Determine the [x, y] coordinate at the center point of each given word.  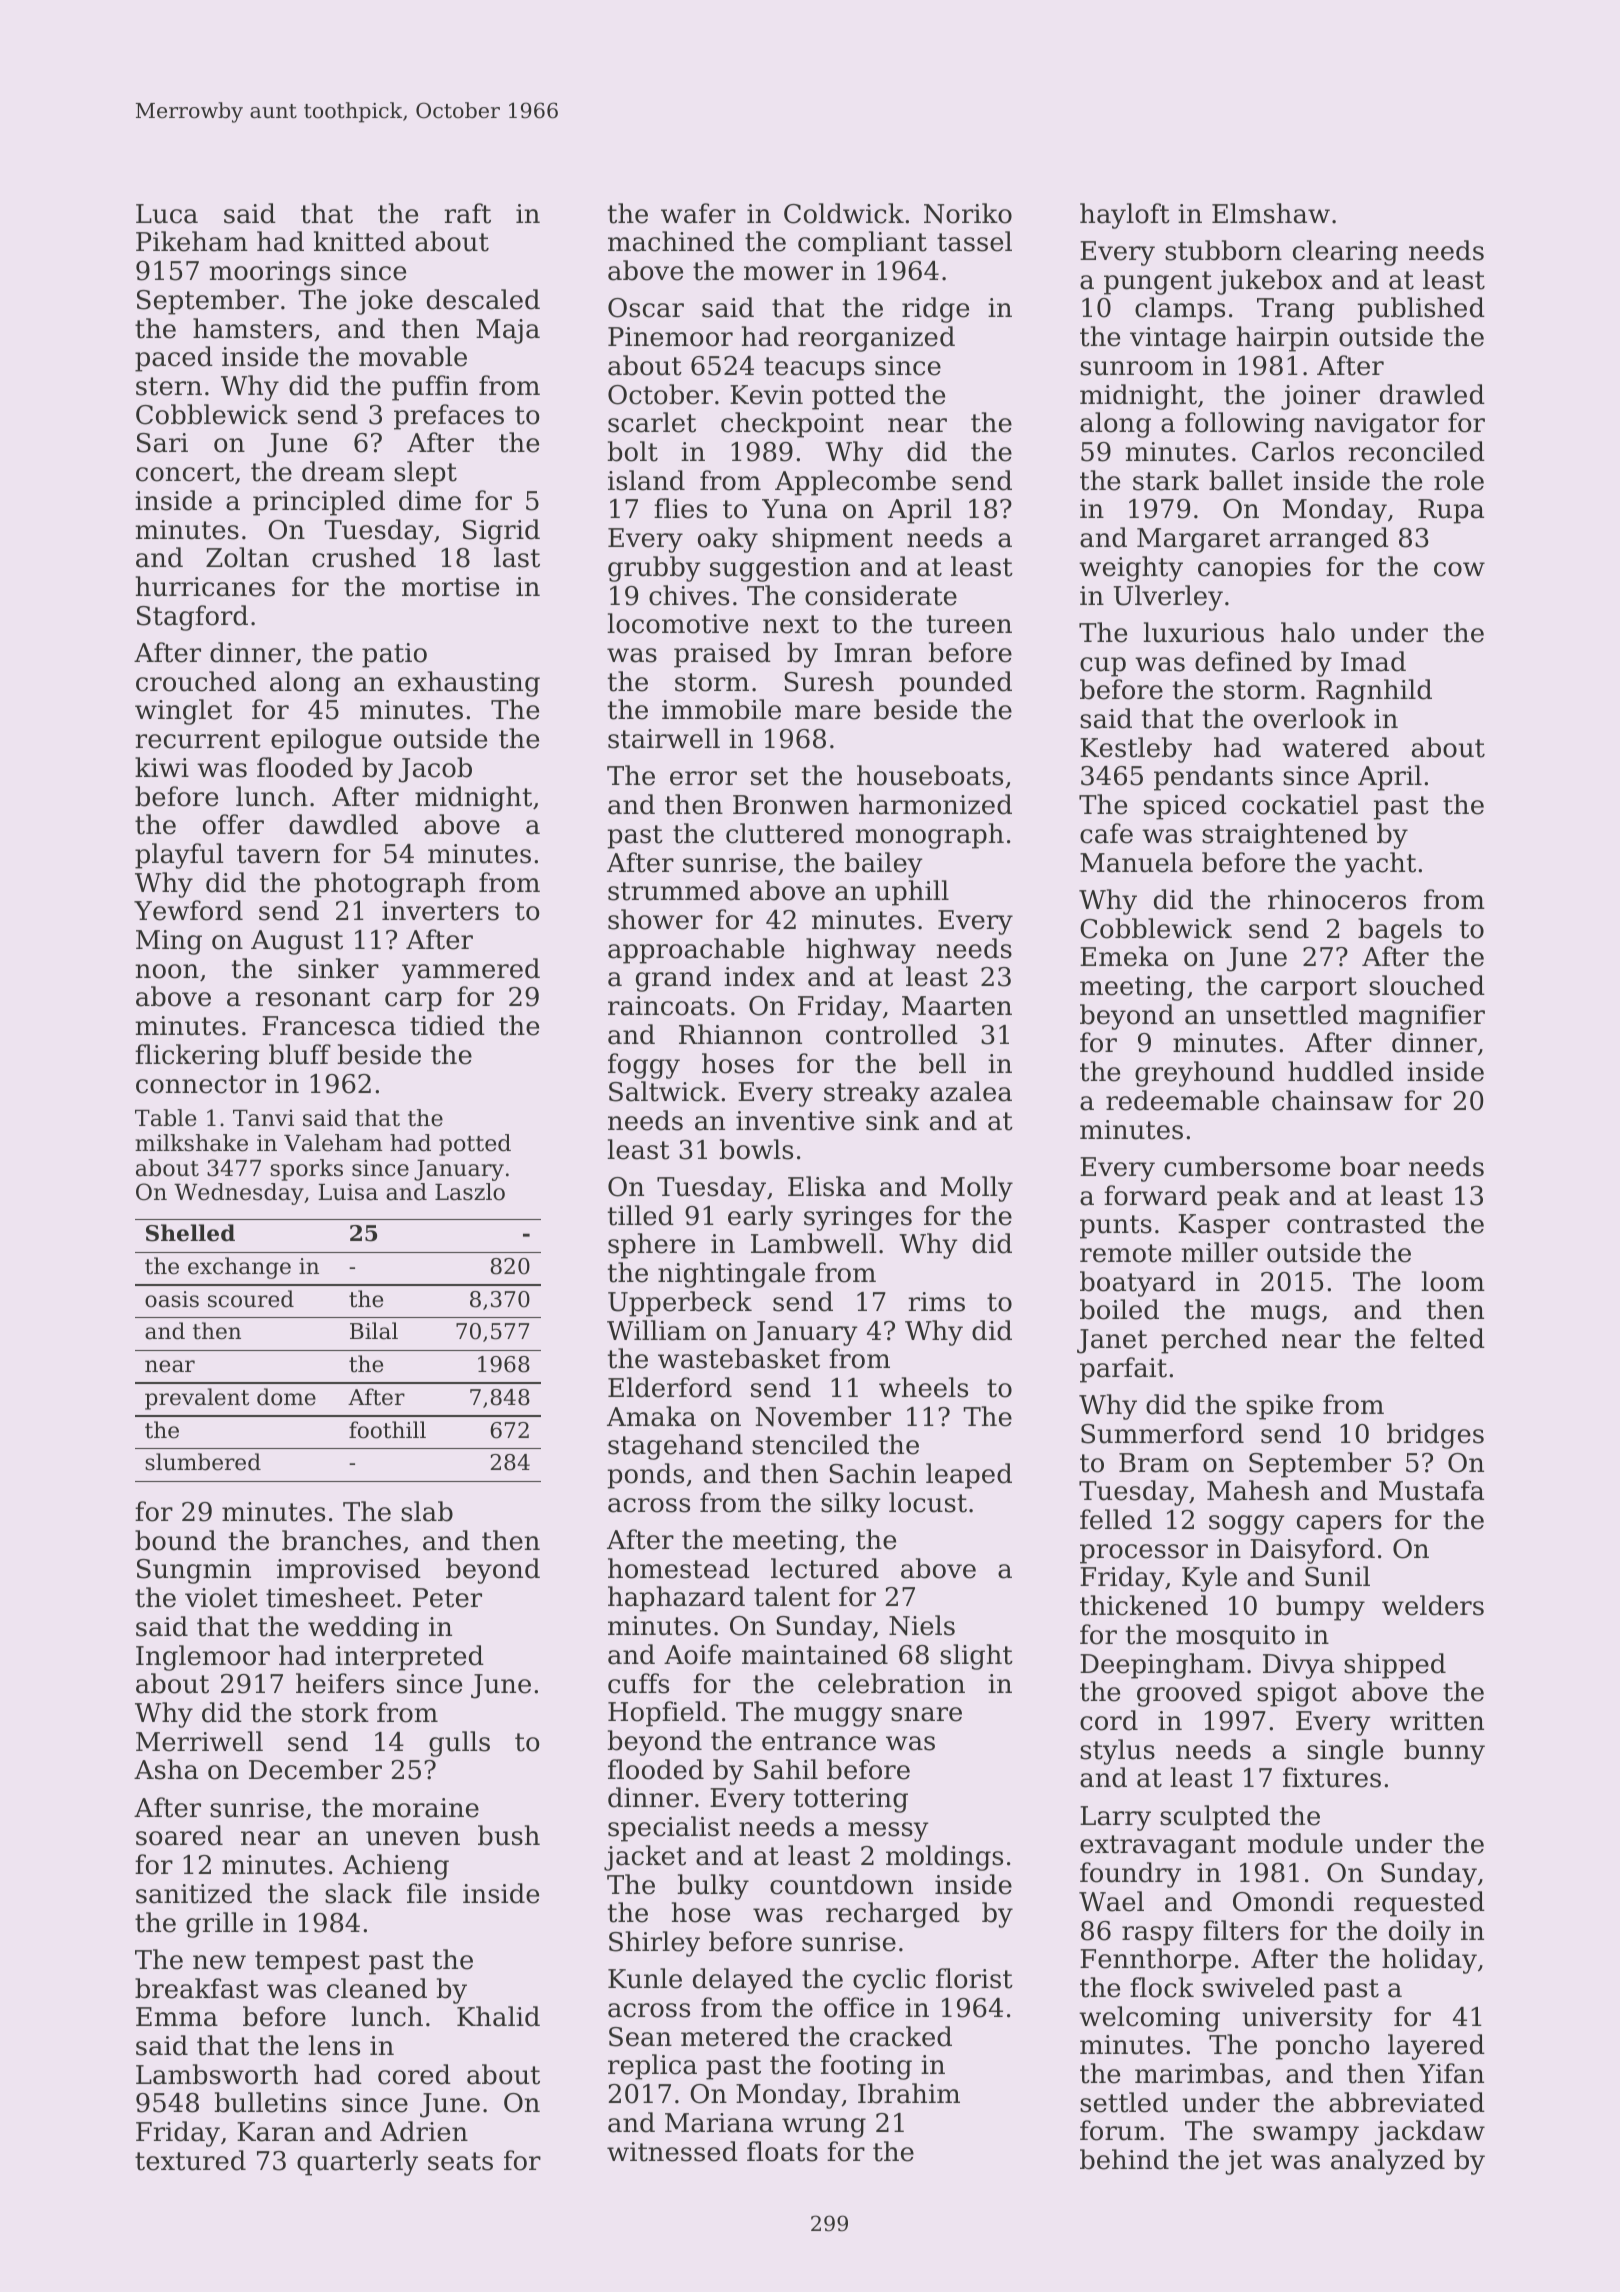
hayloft [1125, 216]
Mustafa [1431, 1490]
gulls [459, 1744]
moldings [944, 1858]
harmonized [935, 804]
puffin [430, 388]
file [426, 1893]
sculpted [1215, 1818]
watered [1335, 747]
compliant [862, 244]
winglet [183, 712]
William [656, 1330]
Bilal [374, 1331]
